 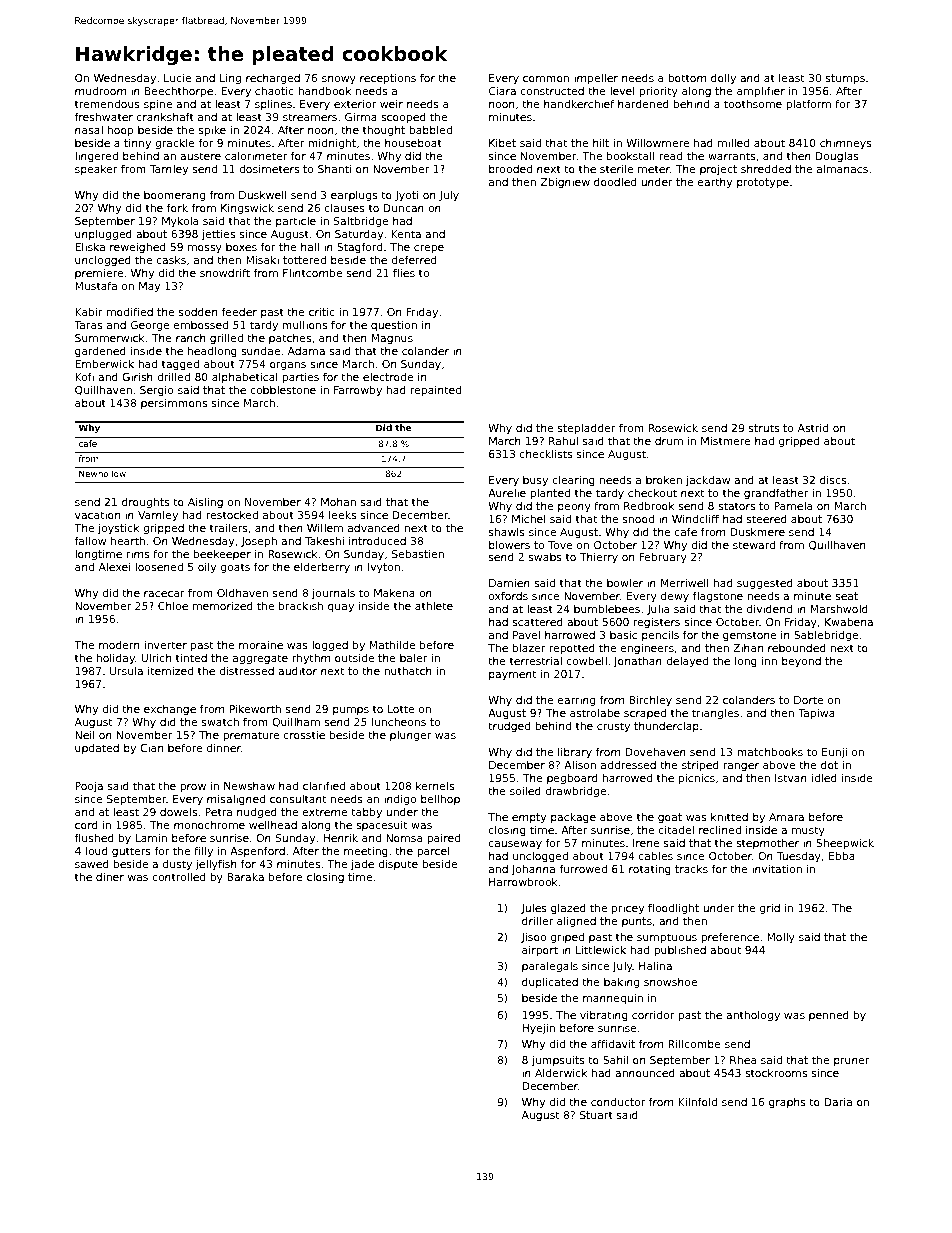 I want to click on controlled, so click(x=178, y=877).
